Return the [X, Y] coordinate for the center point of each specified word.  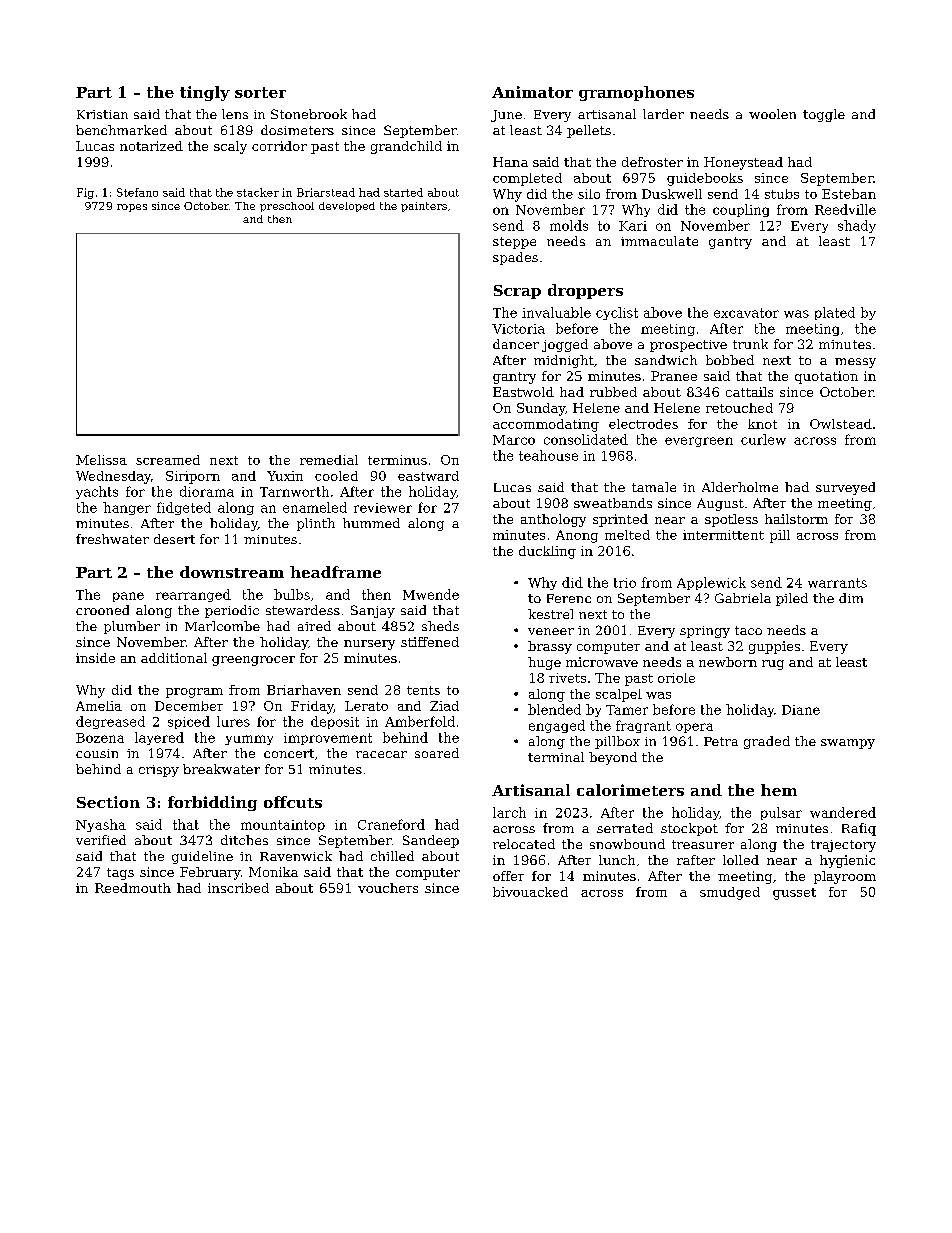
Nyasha [101, 825]
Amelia [99, 706]
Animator [532, 92]
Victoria [518, 329]
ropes [132, 208]
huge [544, 663]
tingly [205, 93]
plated [835, 313]
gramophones [636, 93]
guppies [774, 647]
